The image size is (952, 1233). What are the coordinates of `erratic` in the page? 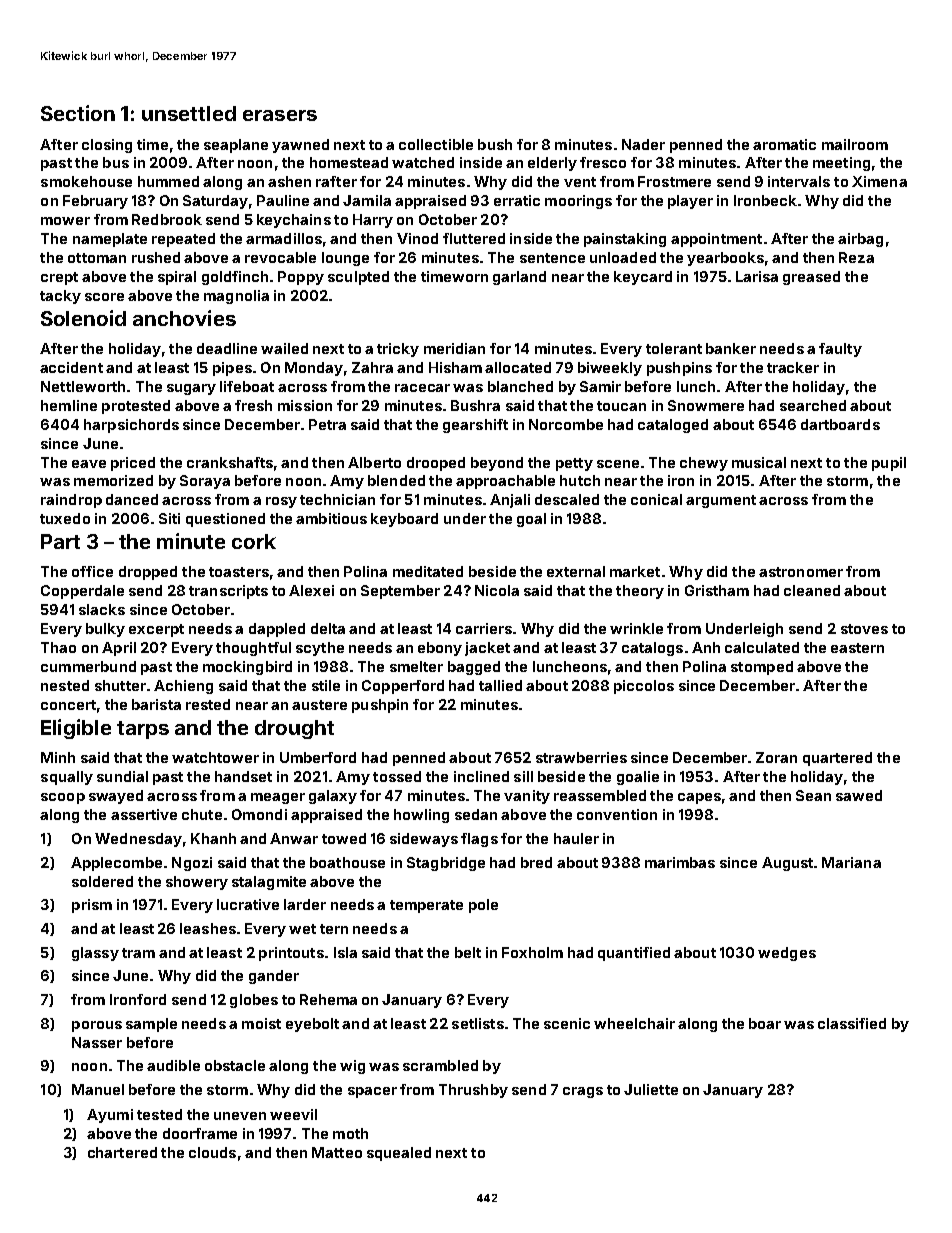 It's located at (517, 200).
